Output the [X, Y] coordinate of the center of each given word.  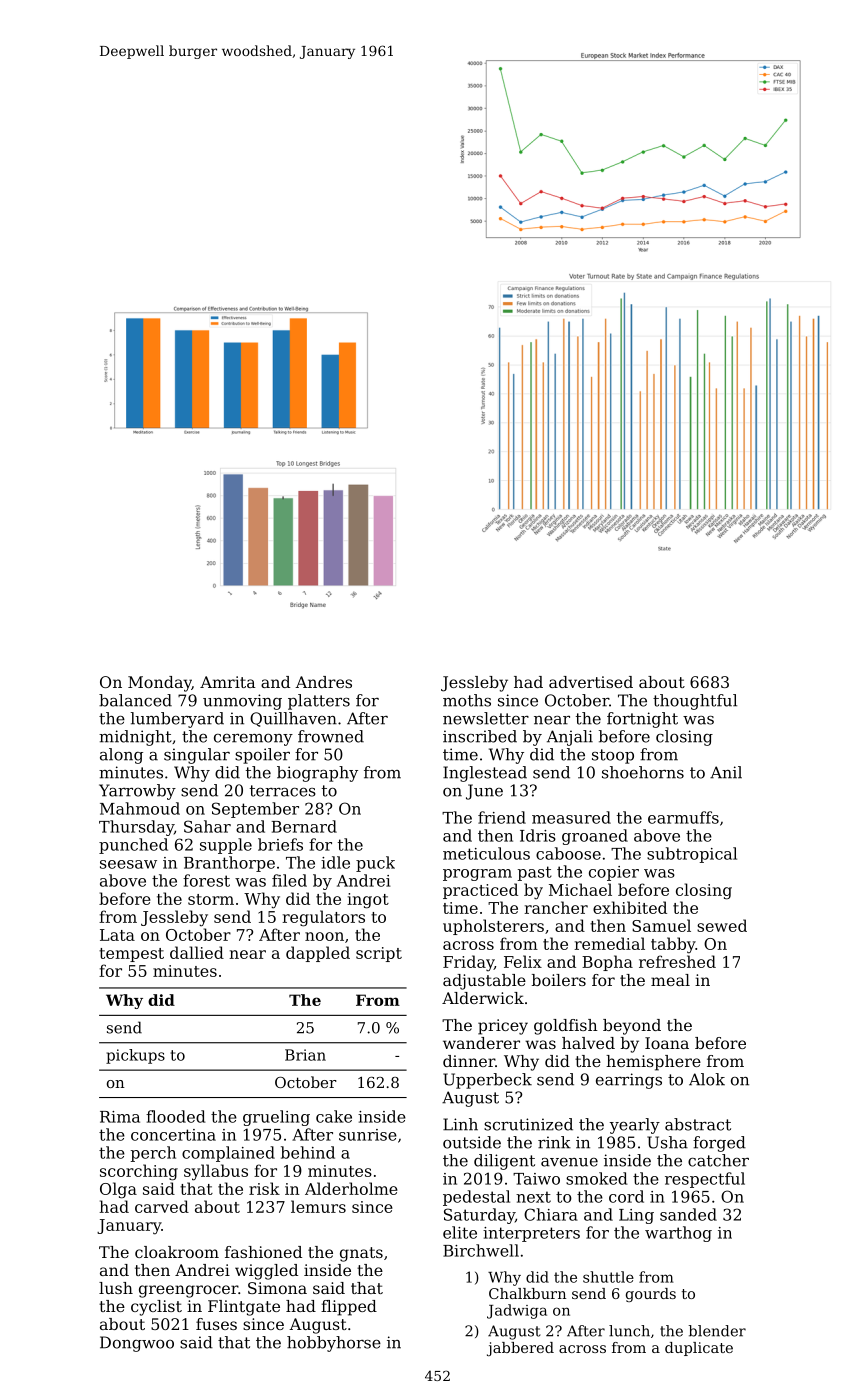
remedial [609, 943]
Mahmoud [140, 808]
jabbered [520, 1349]
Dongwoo [137, 1344]
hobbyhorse [334, 1344]
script [379, 954]
